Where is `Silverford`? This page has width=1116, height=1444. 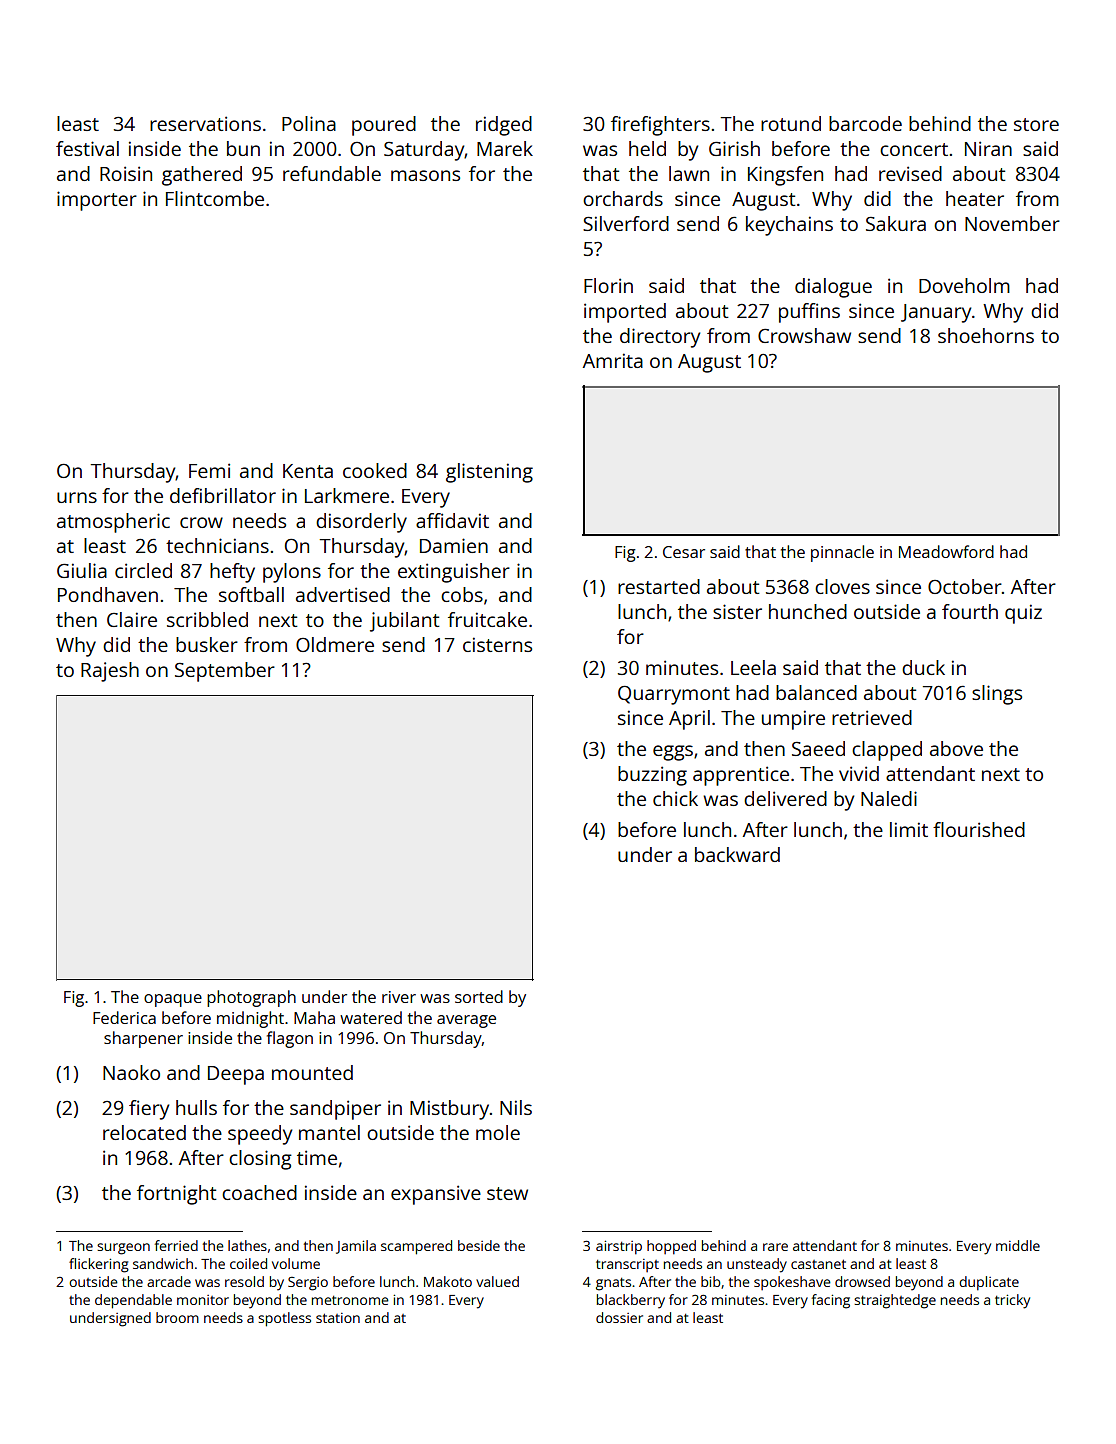 Silverford is located at coordinates (626, 223).
